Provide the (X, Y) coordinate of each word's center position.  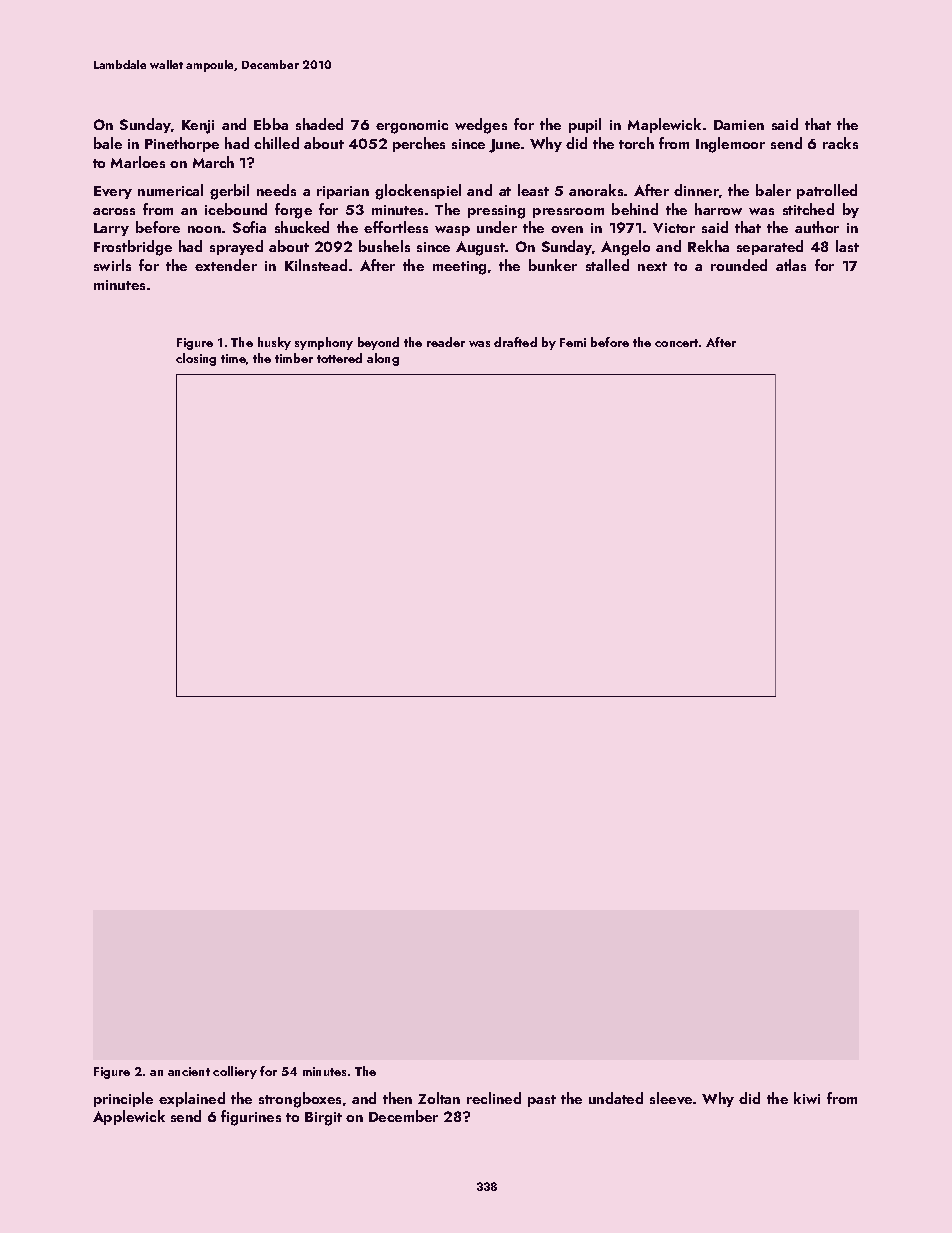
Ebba (271, 124)
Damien (739, 125)
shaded (319, 124)
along (383, 359)
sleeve (671, 1098)
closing (196, 359)
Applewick (129, 1117)
